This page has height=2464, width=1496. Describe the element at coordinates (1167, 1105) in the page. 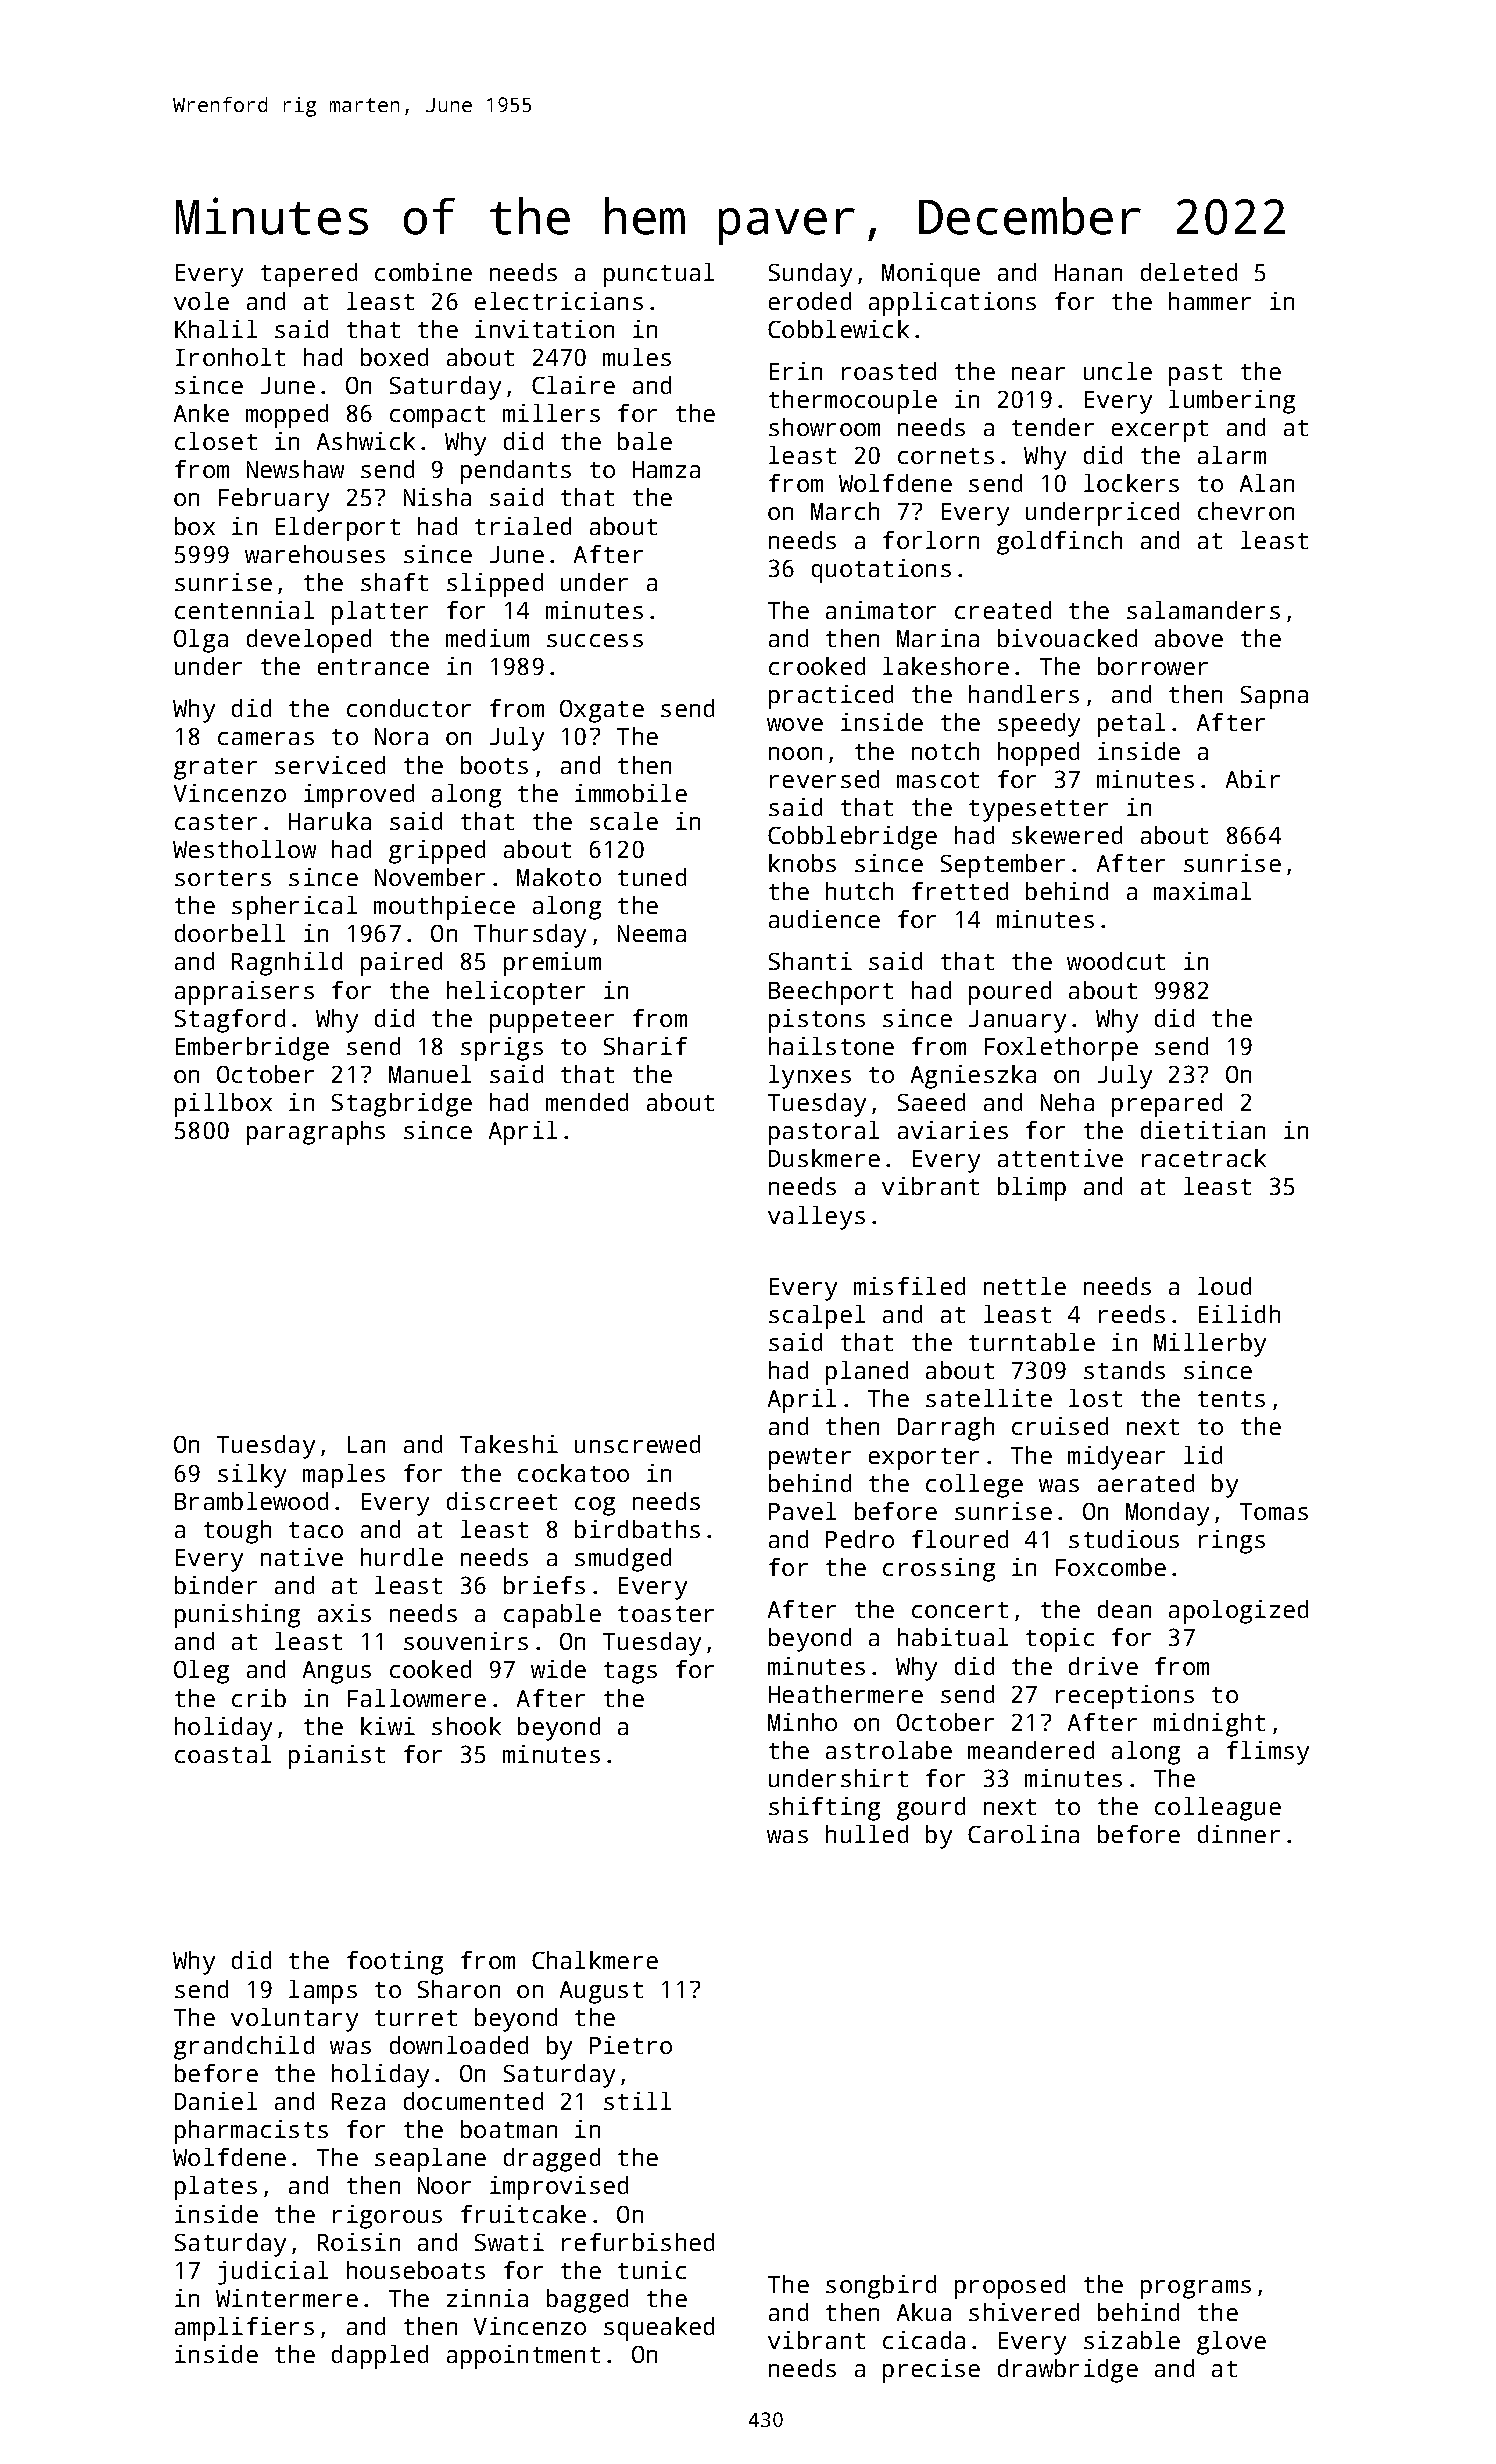

I see `prepared` at that location.
